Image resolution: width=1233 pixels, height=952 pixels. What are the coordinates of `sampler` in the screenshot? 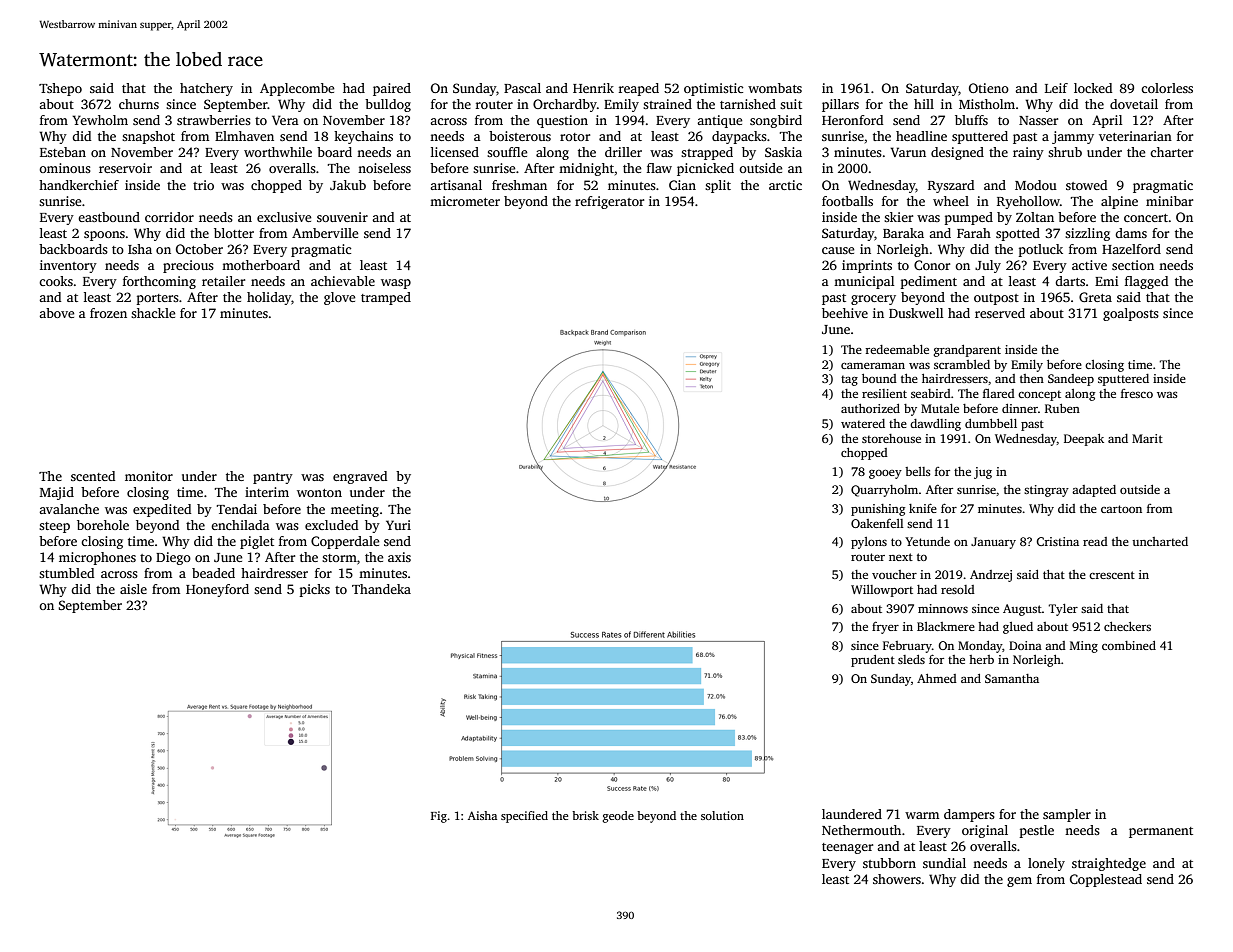 It's located at (1067, 815).
